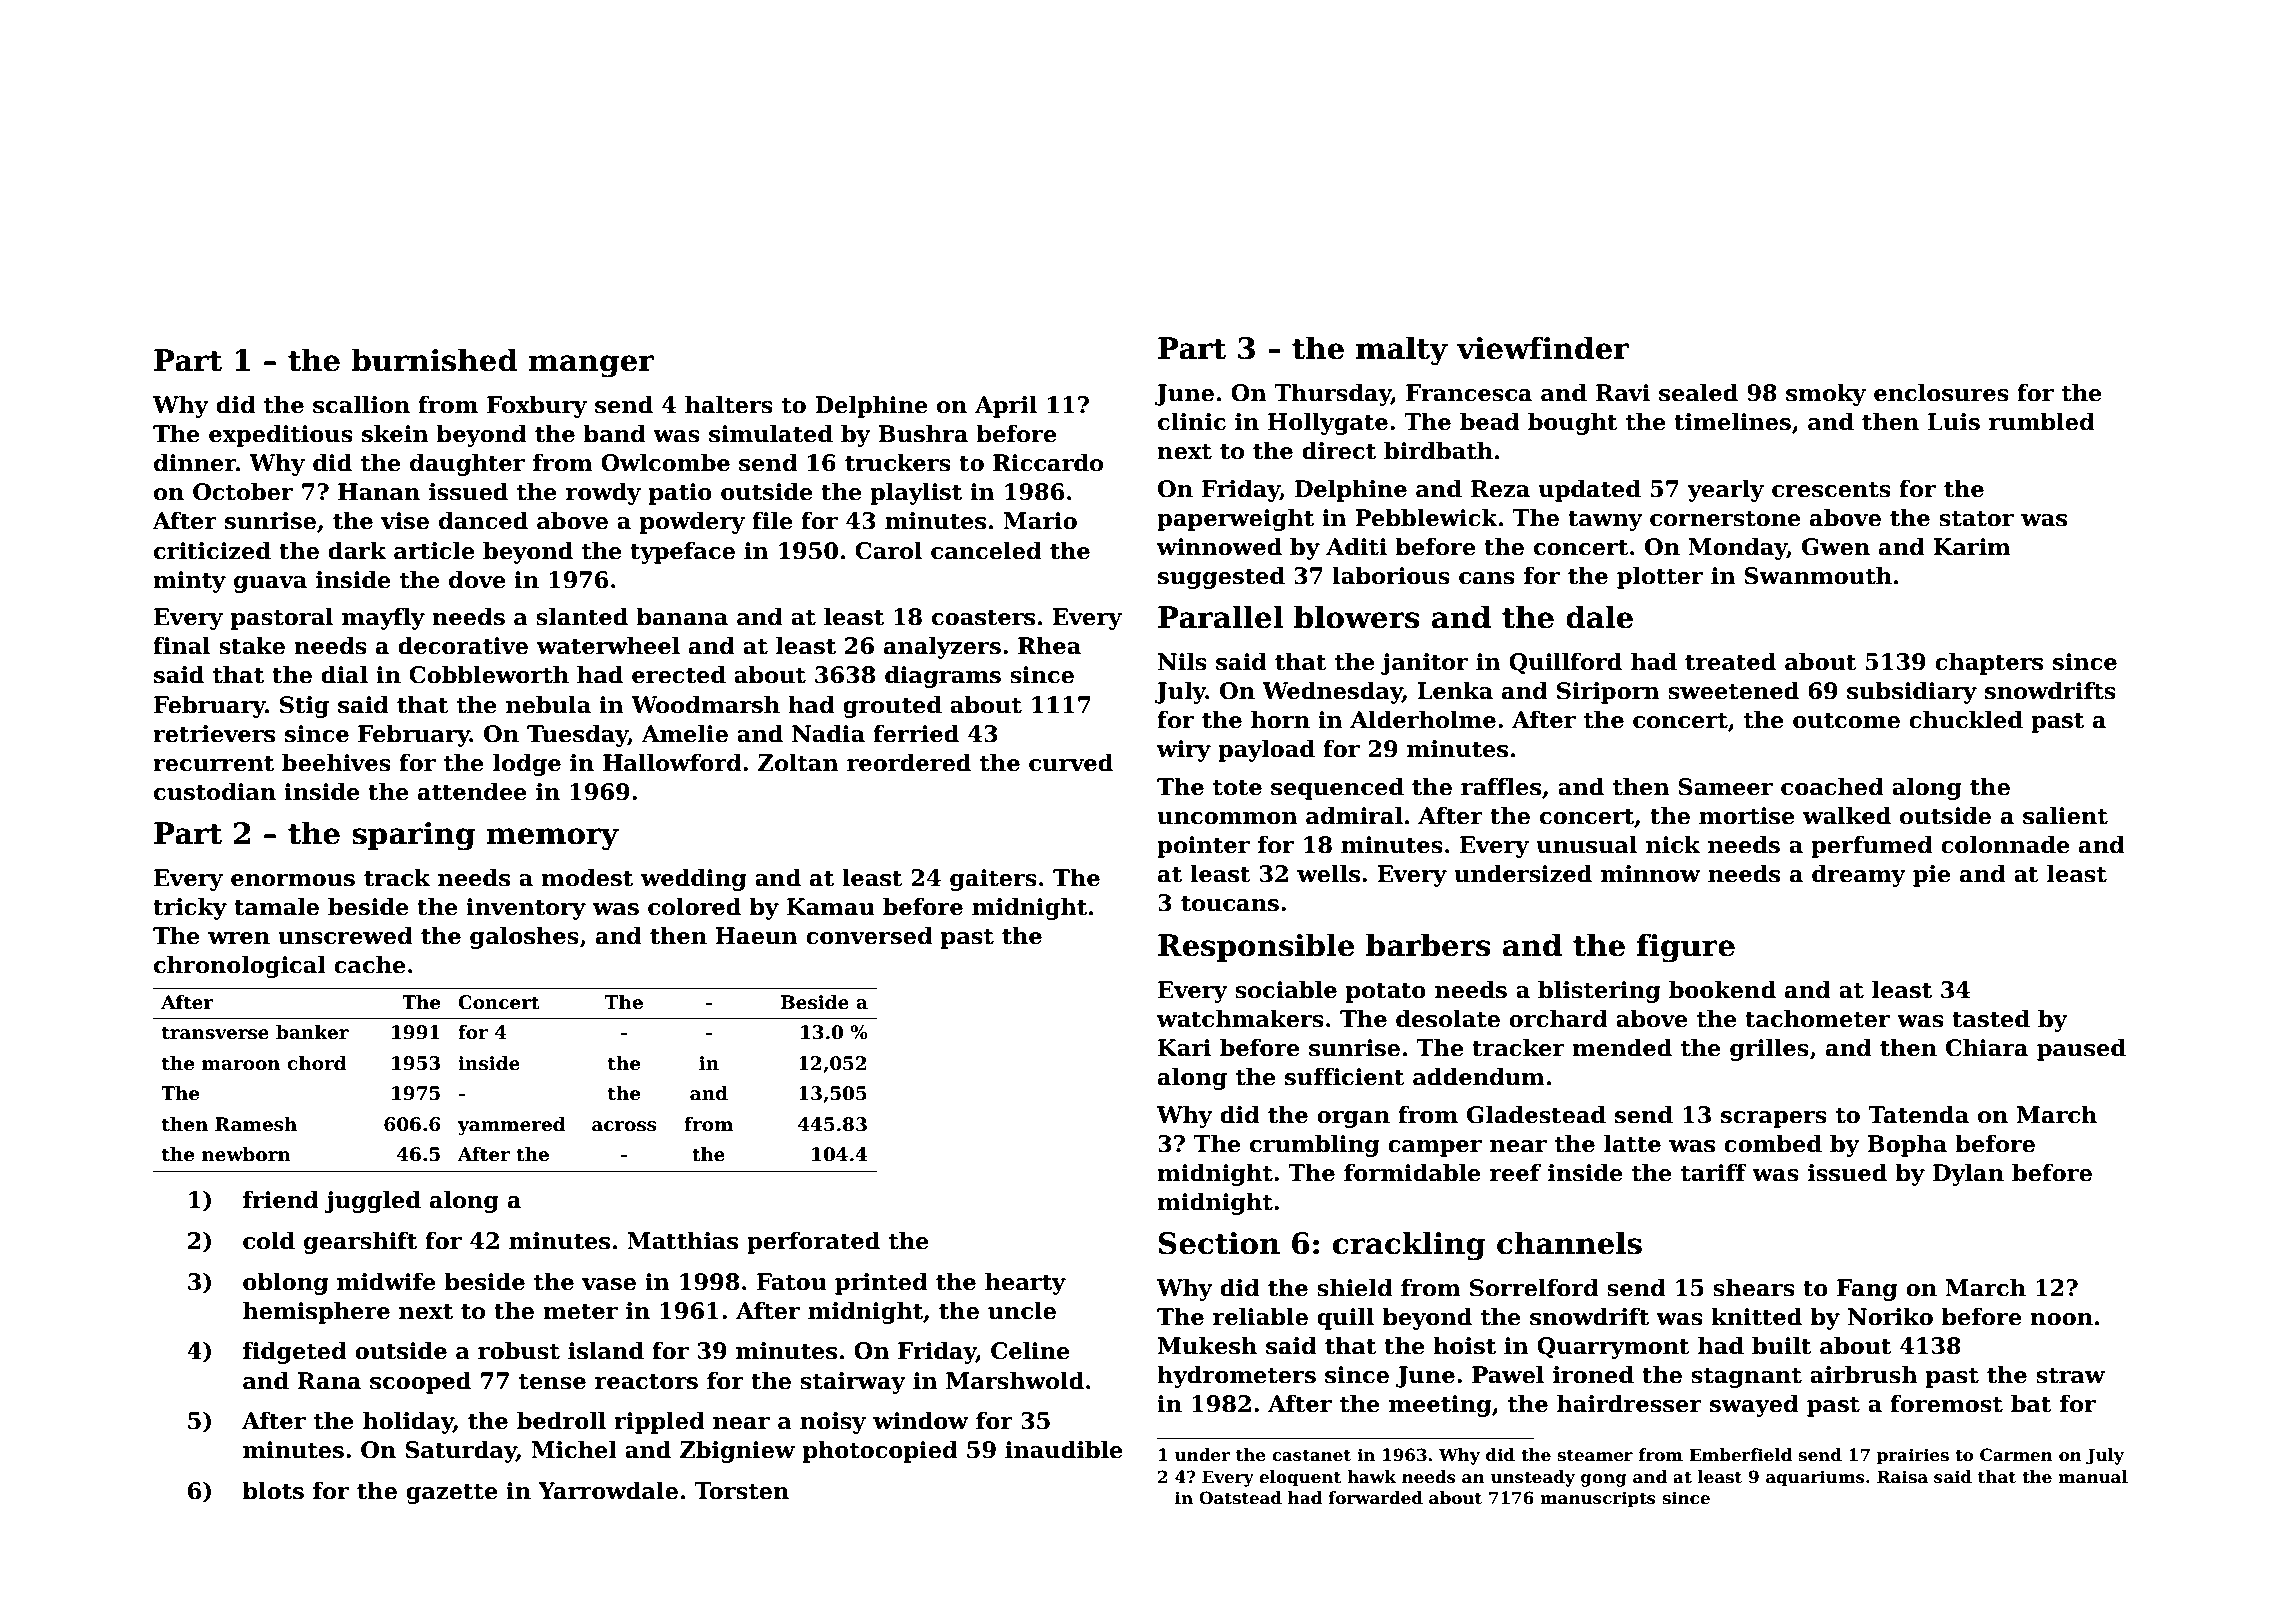 This document has width=2282, height=1614. I want to click on enclosures, so click(1941, 392).
